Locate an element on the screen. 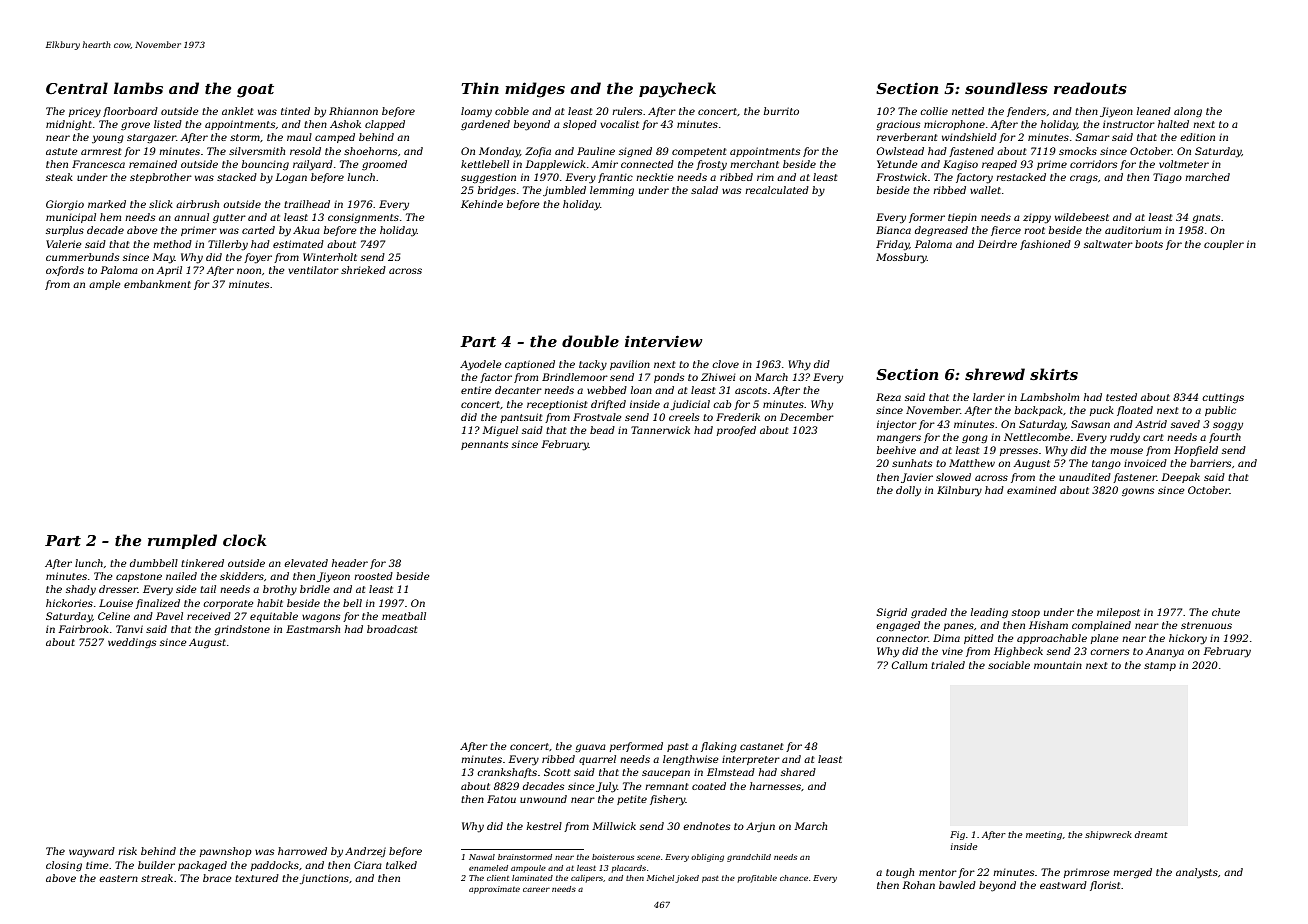 The width and height of the screenshot is (1308, 924). rumpled is located at coordinates (182, 541).
